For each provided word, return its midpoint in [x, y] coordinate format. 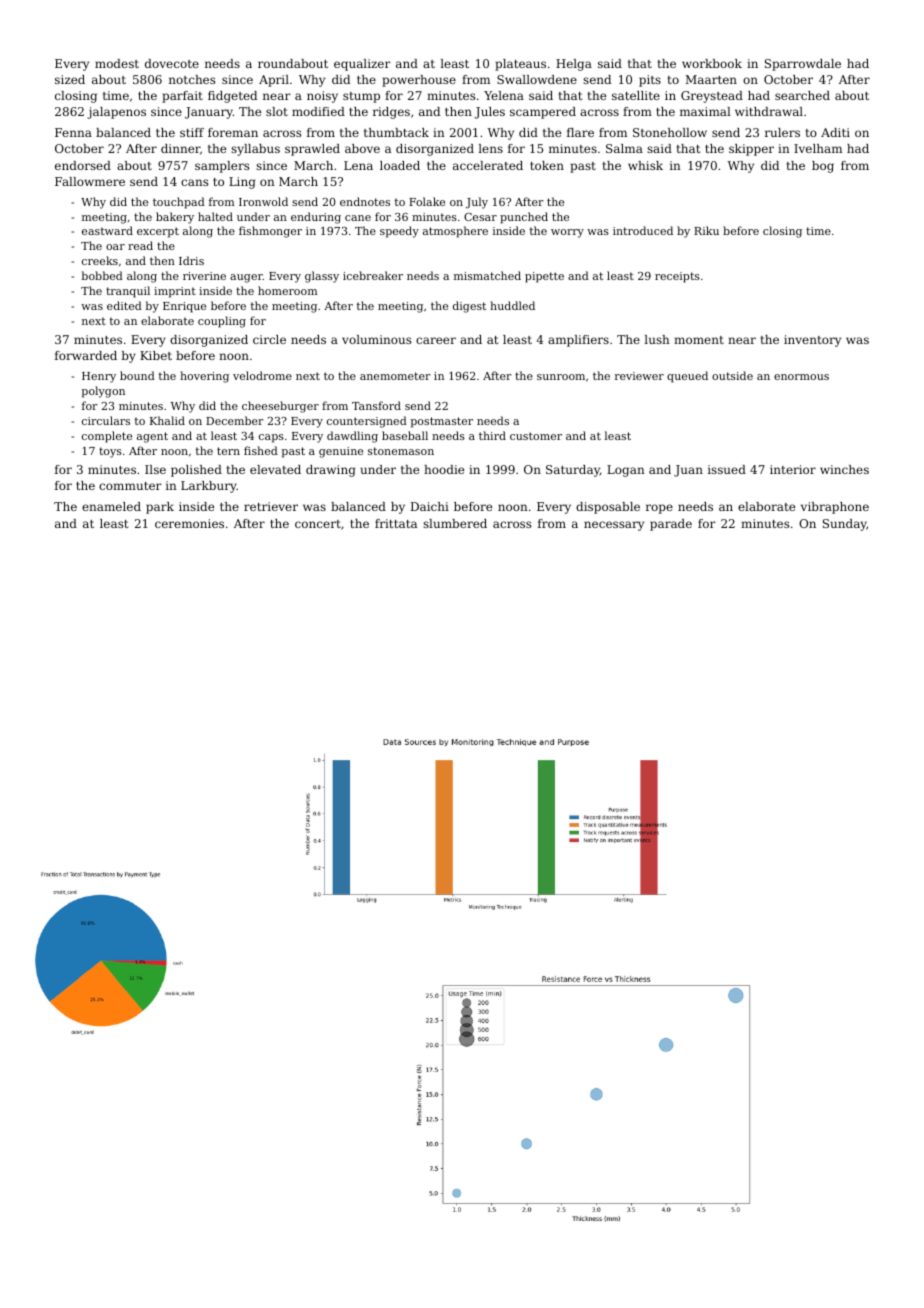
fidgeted [232, 97]
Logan [626, 471]
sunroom [561, 377]
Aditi [835, 132]
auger [246, 278]
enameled [111, 506]
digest [469, 307]
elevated [275, 469]
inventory [812, 341]
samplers [222, 167]
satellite [636, 95]
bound [137, 375]
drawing [330, 471]
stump [361, 97]
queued [687, 377]
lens [490, 148]
